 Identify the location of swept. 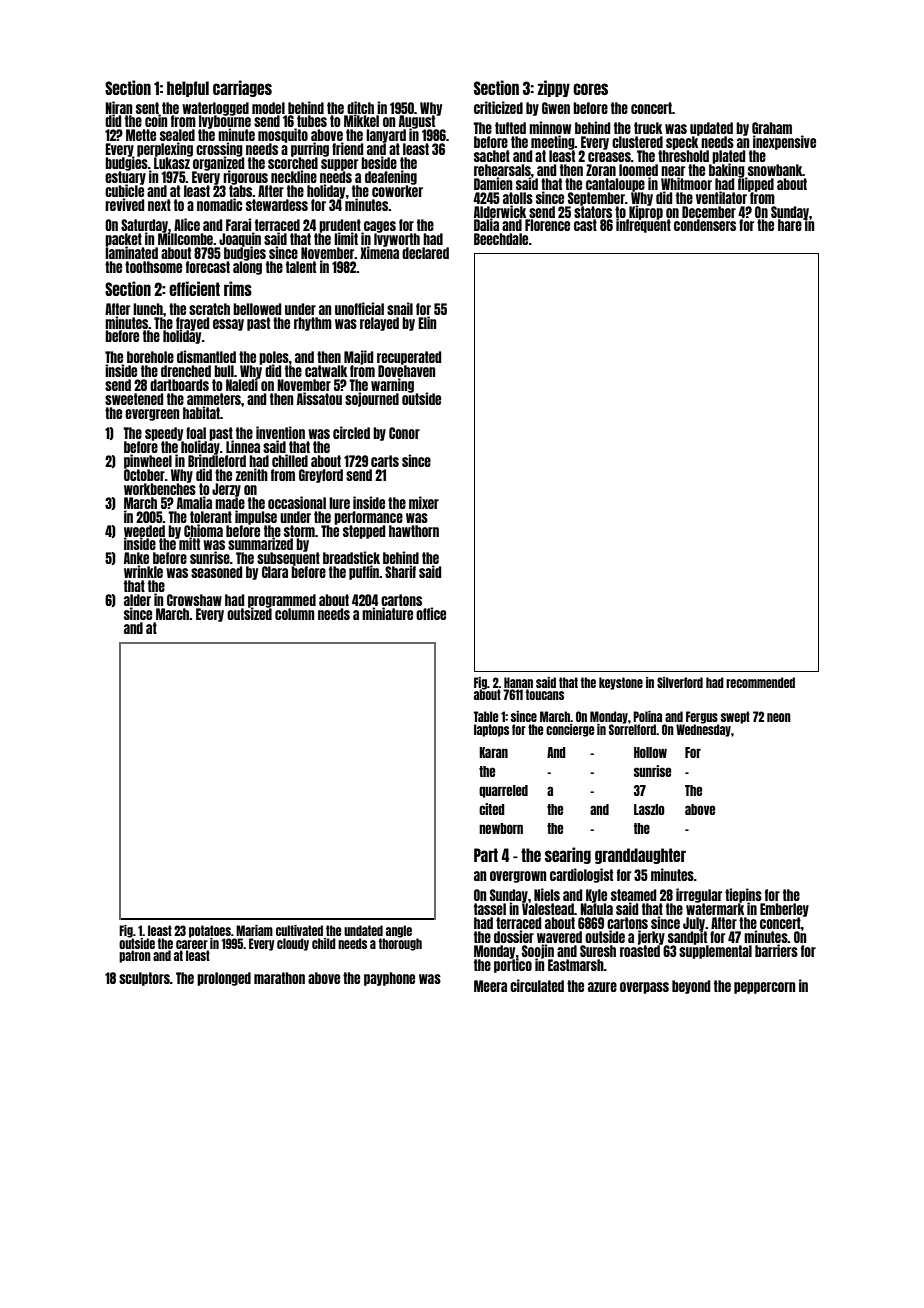
(735, 717).
